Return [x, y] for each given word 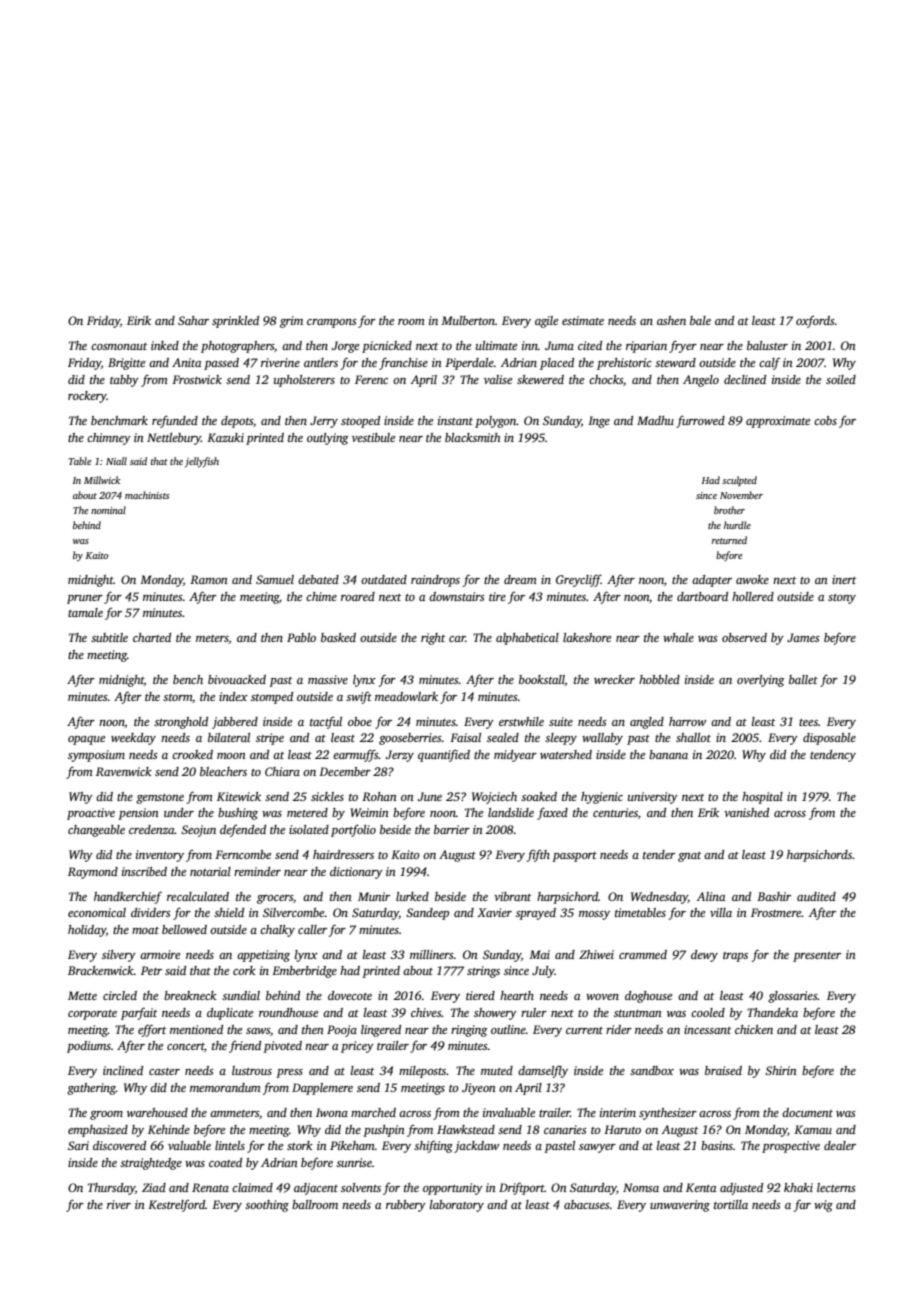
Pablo [301, 637]
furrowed [700, 421]
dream [520, 579]
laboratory [457, 1206]
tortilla [731, 1204]
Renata [210, 1187]
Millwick [102, 480]
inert [844, 579]
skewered [540, 379]
